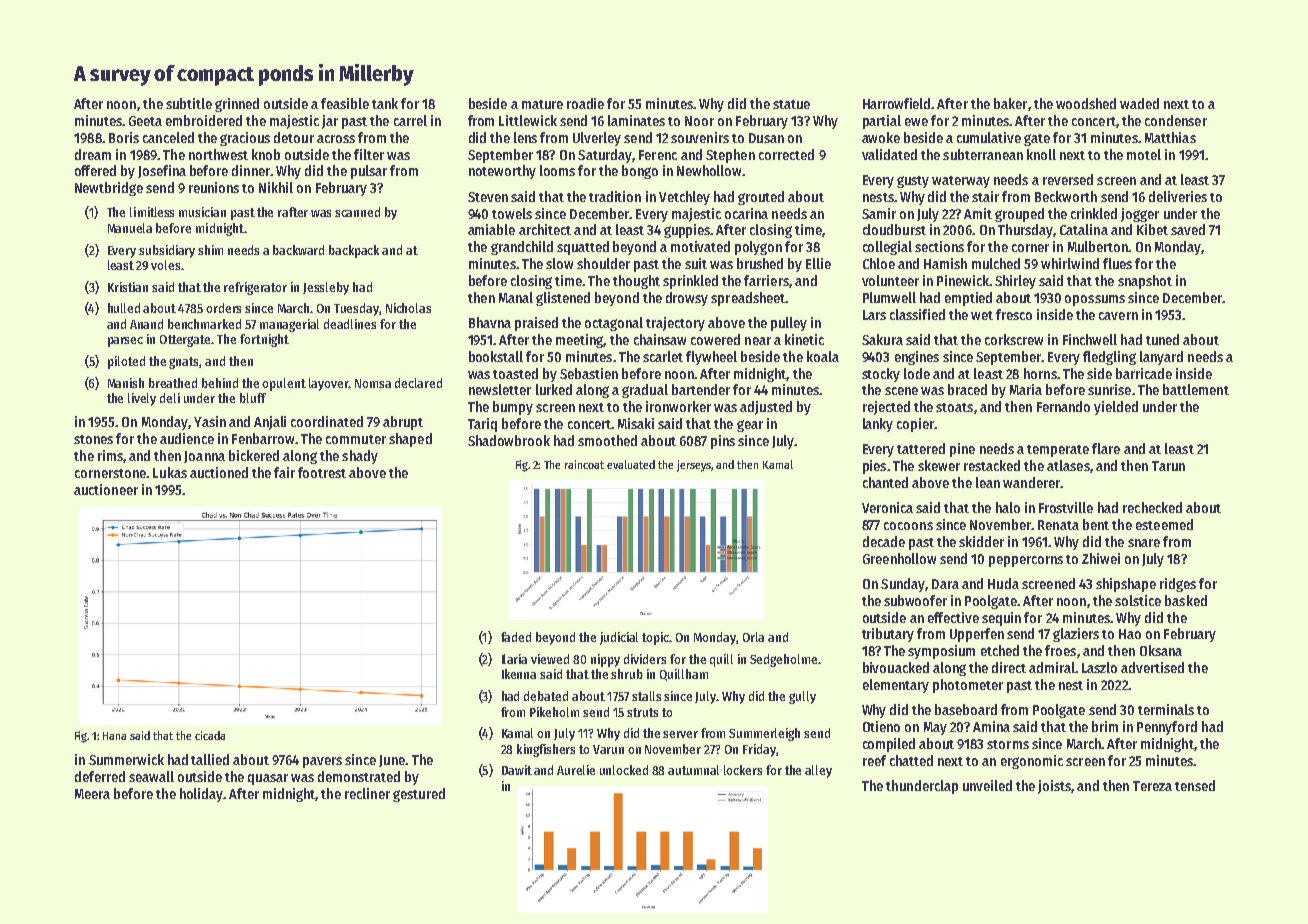  I want to click on waded, so click(1139, 103).
